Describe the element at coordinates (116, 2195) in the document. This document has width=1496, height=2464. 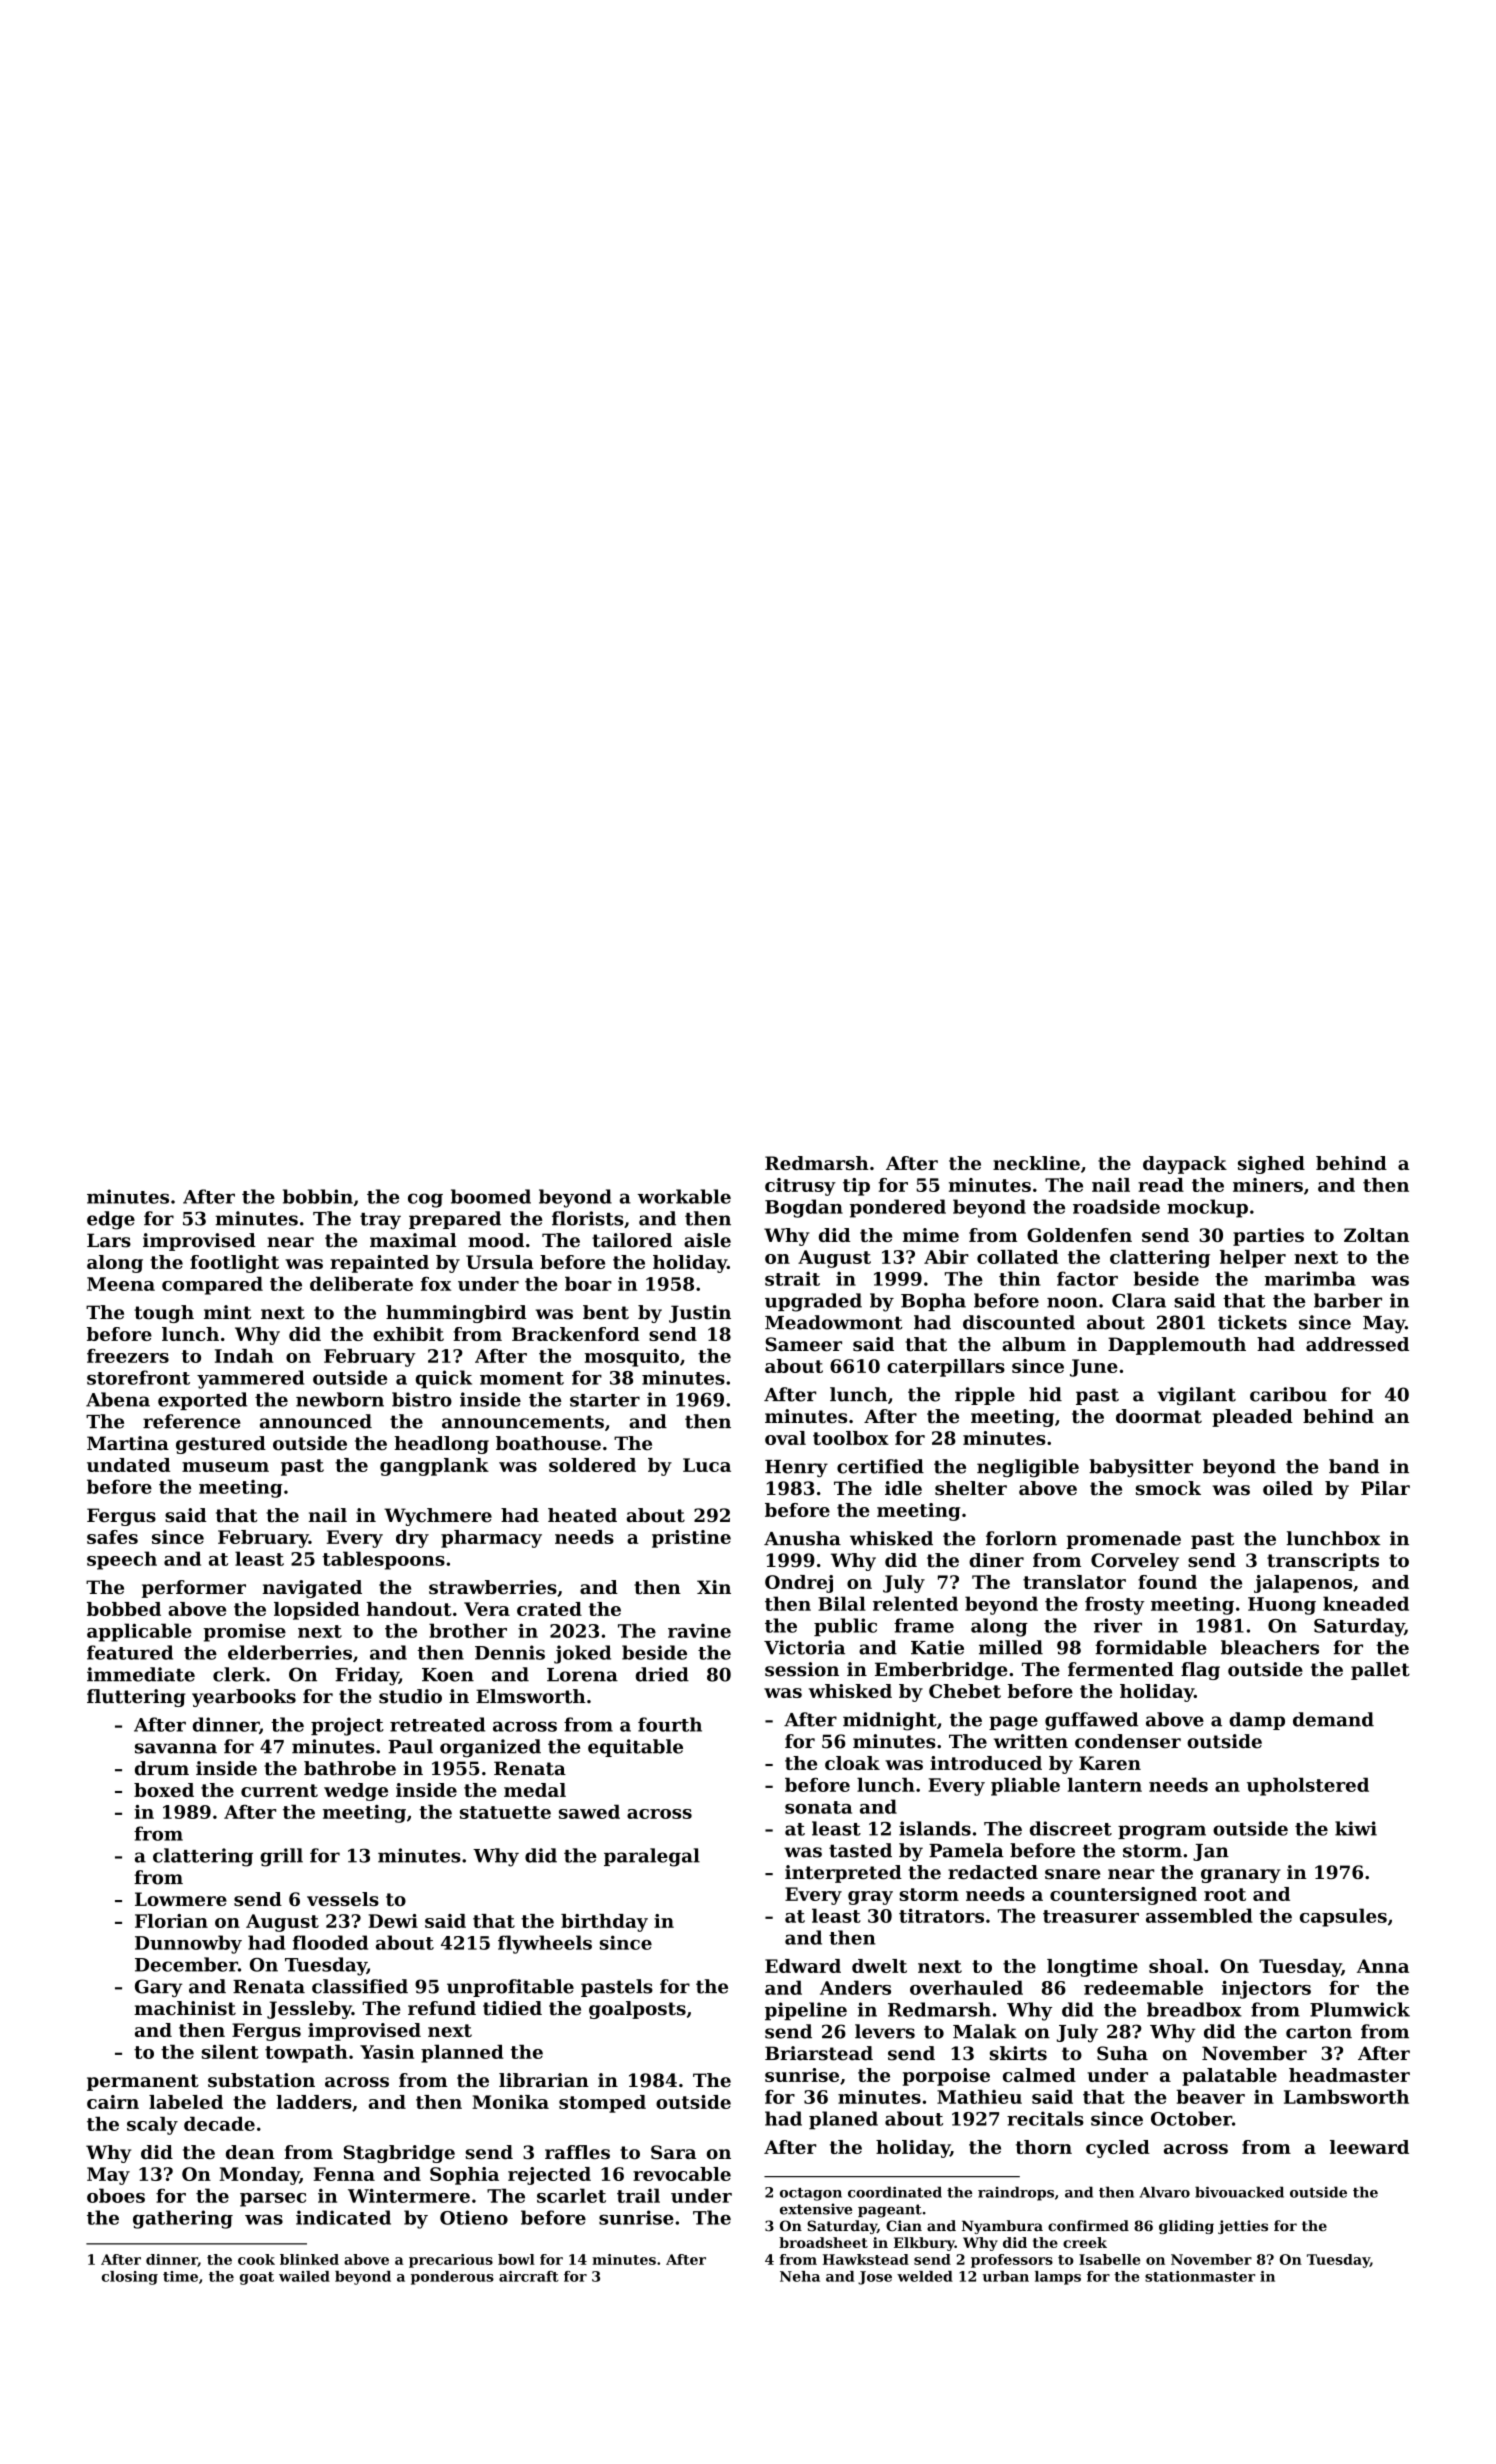
I see `oboes` at that location.
